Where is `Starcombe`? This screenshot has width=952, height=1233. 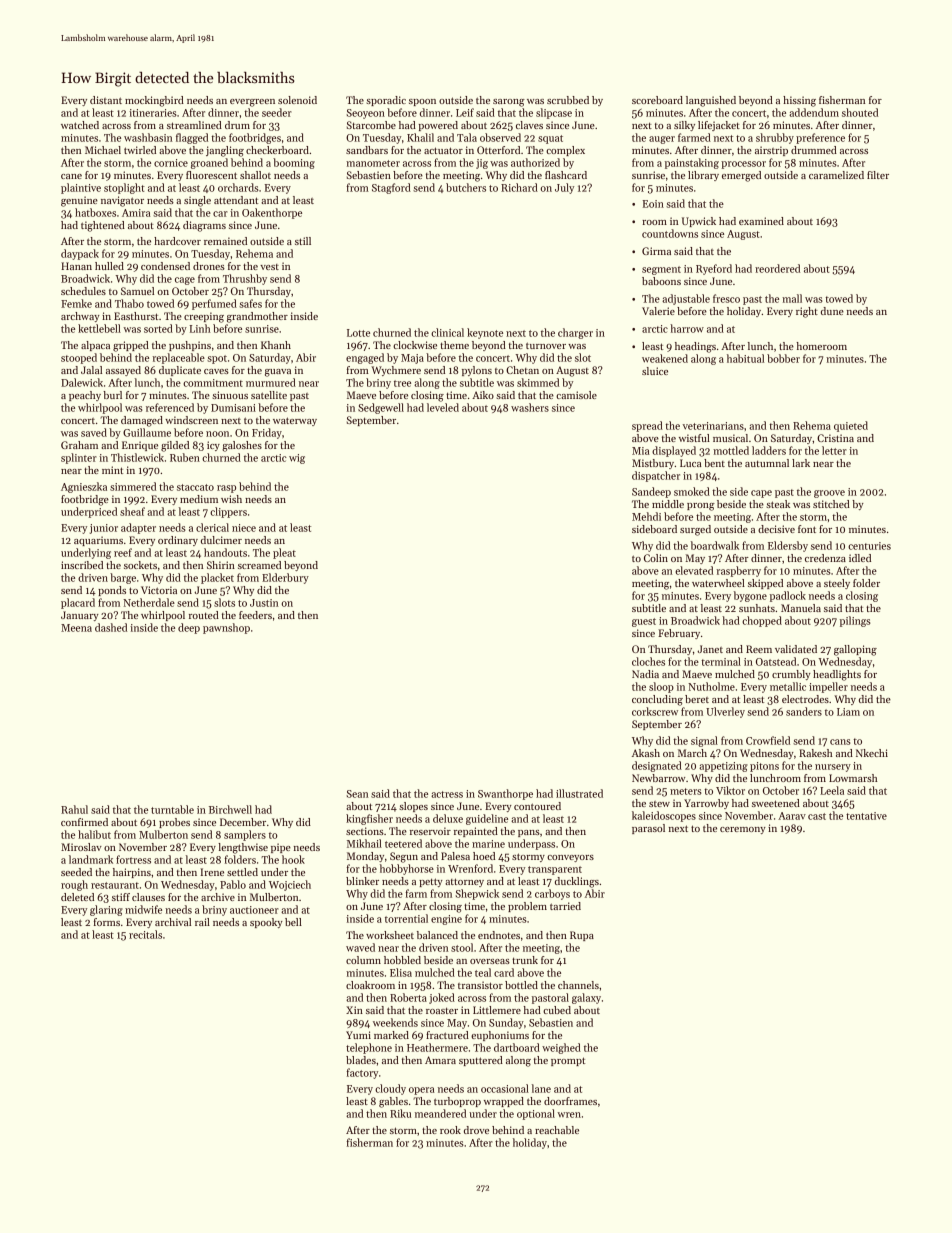 Starcombe is located at coordinates (371, 125).
